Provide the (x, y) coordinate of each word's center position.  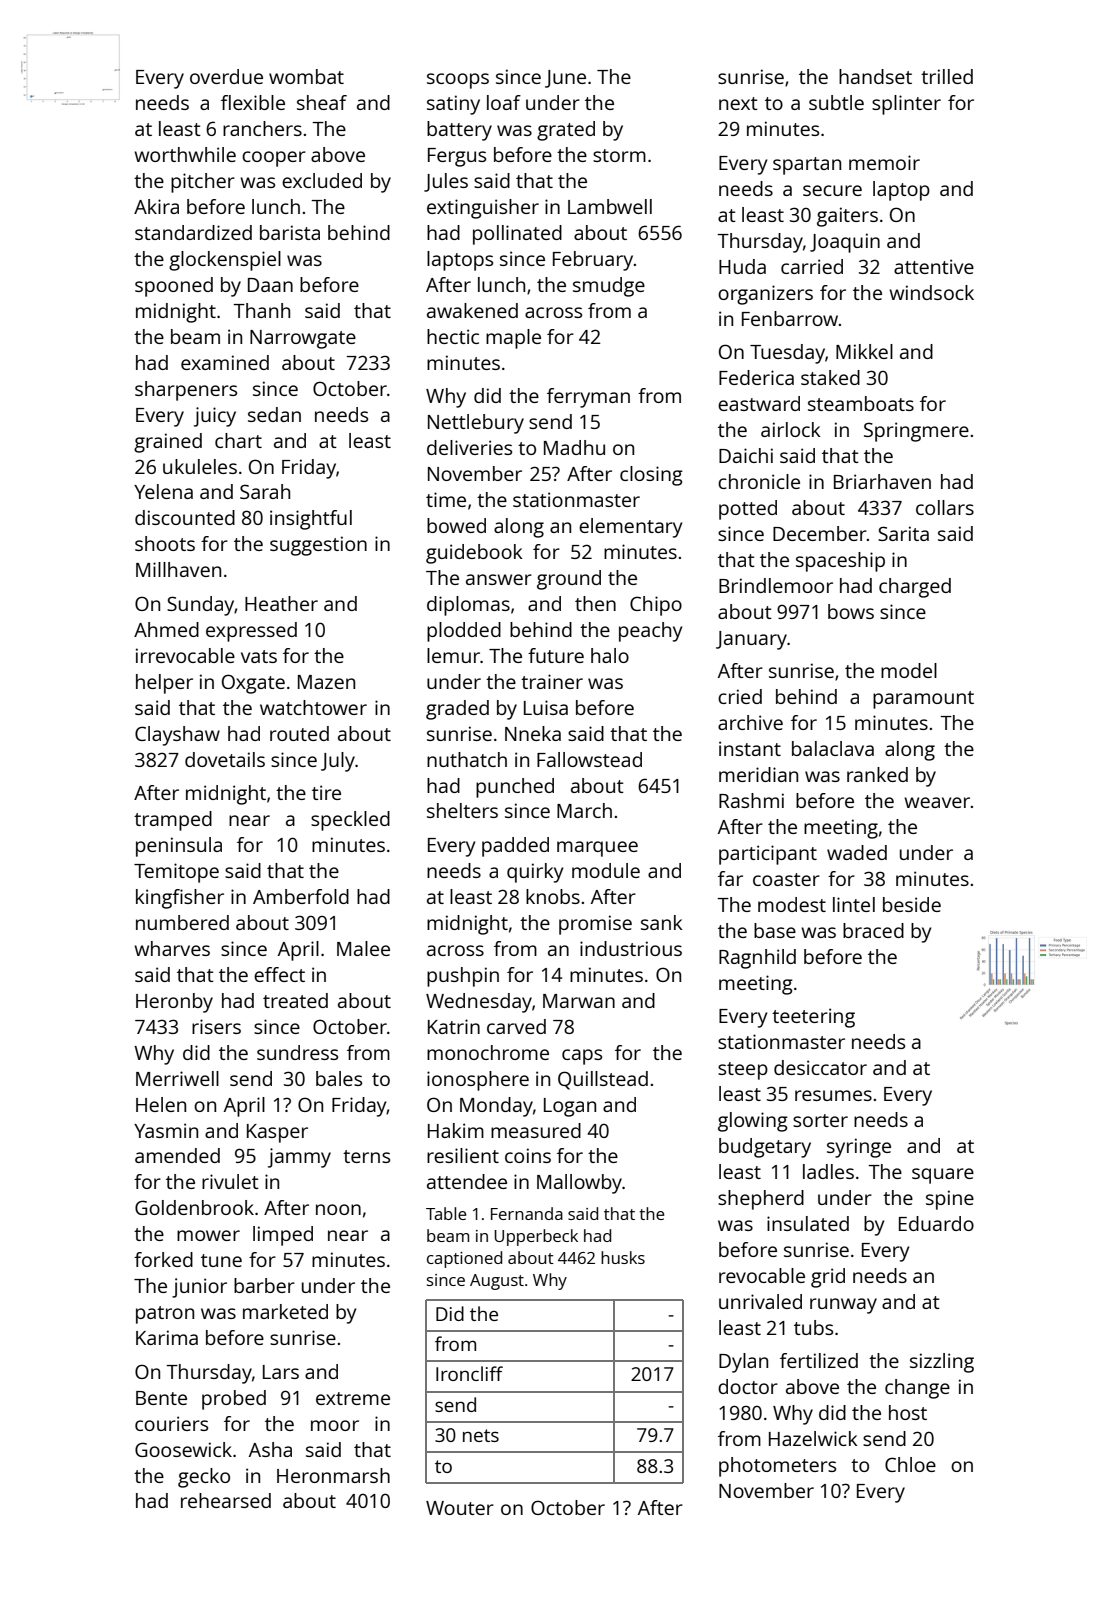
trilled (947, 76)
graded (457, 710)
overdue (226, 76)
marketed (285, 1311)
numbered (182, 922)
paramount (923, 700)
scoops (458, 81)
